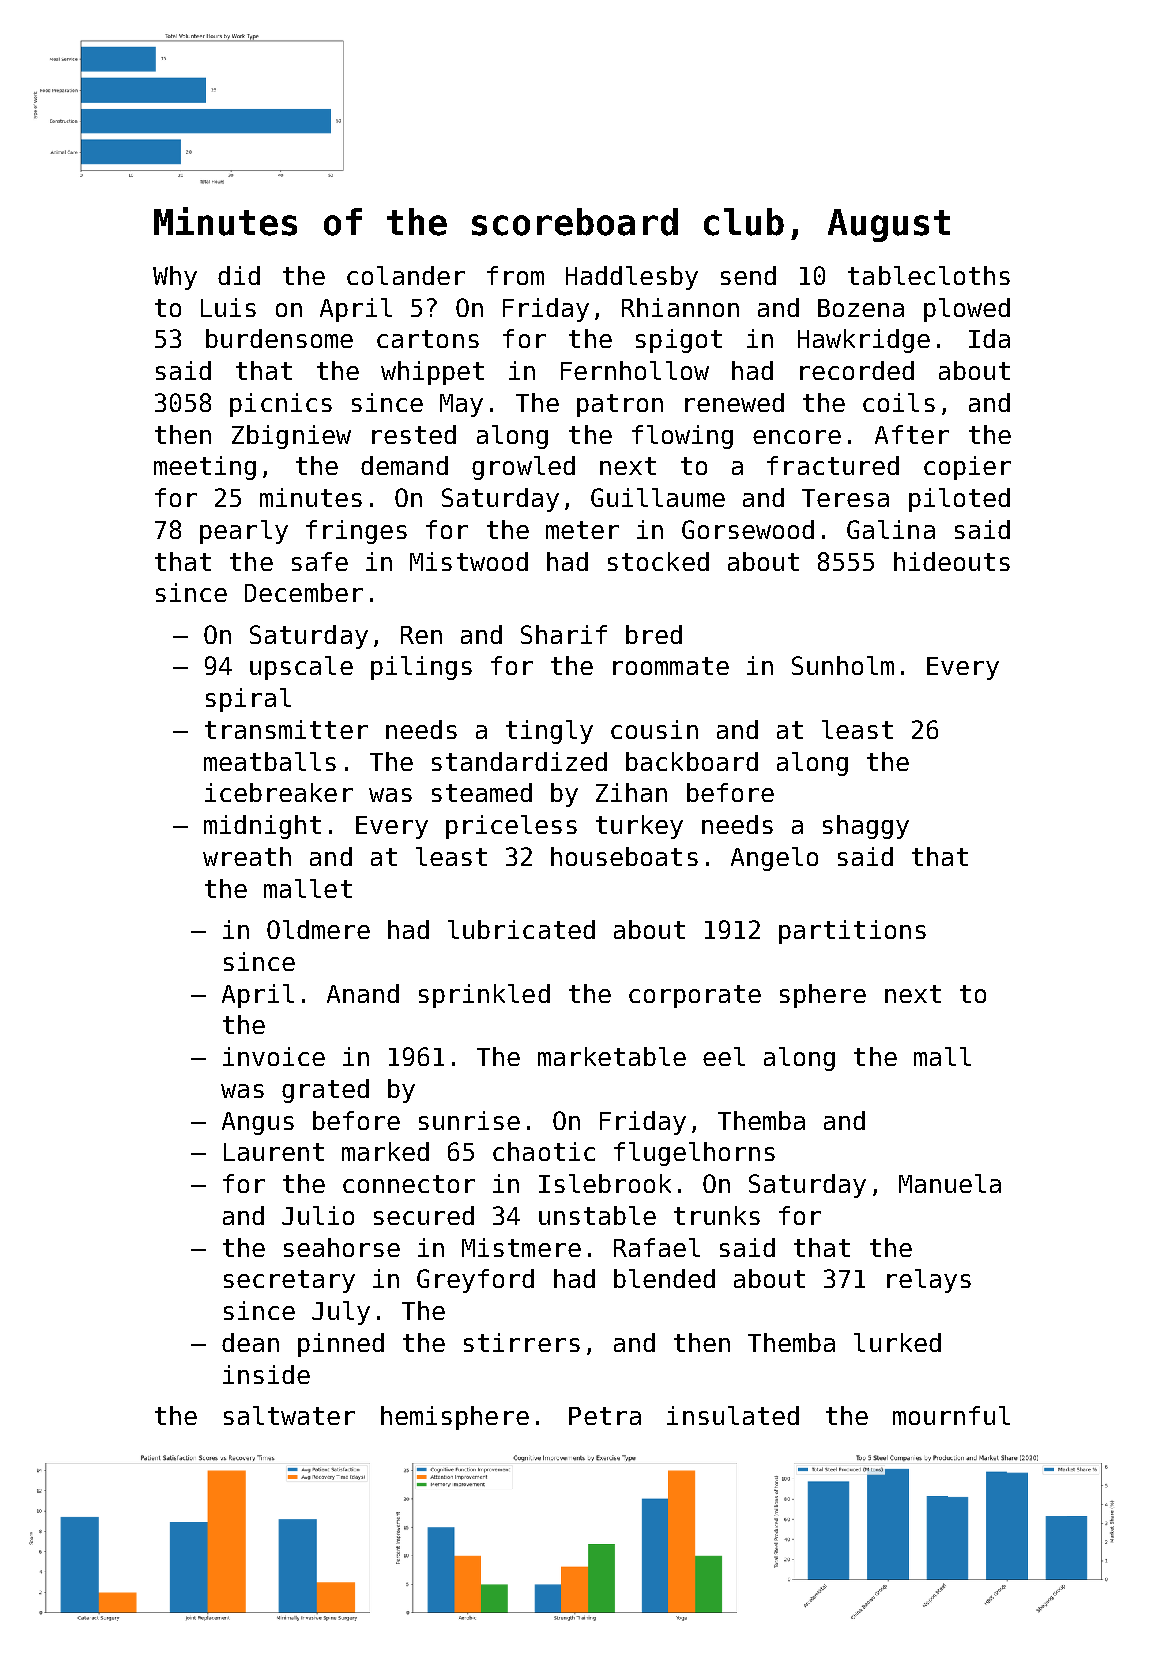 This screenshot has height=1654, width=1165. I want to click on Fernhollow, so click(635, 370).
